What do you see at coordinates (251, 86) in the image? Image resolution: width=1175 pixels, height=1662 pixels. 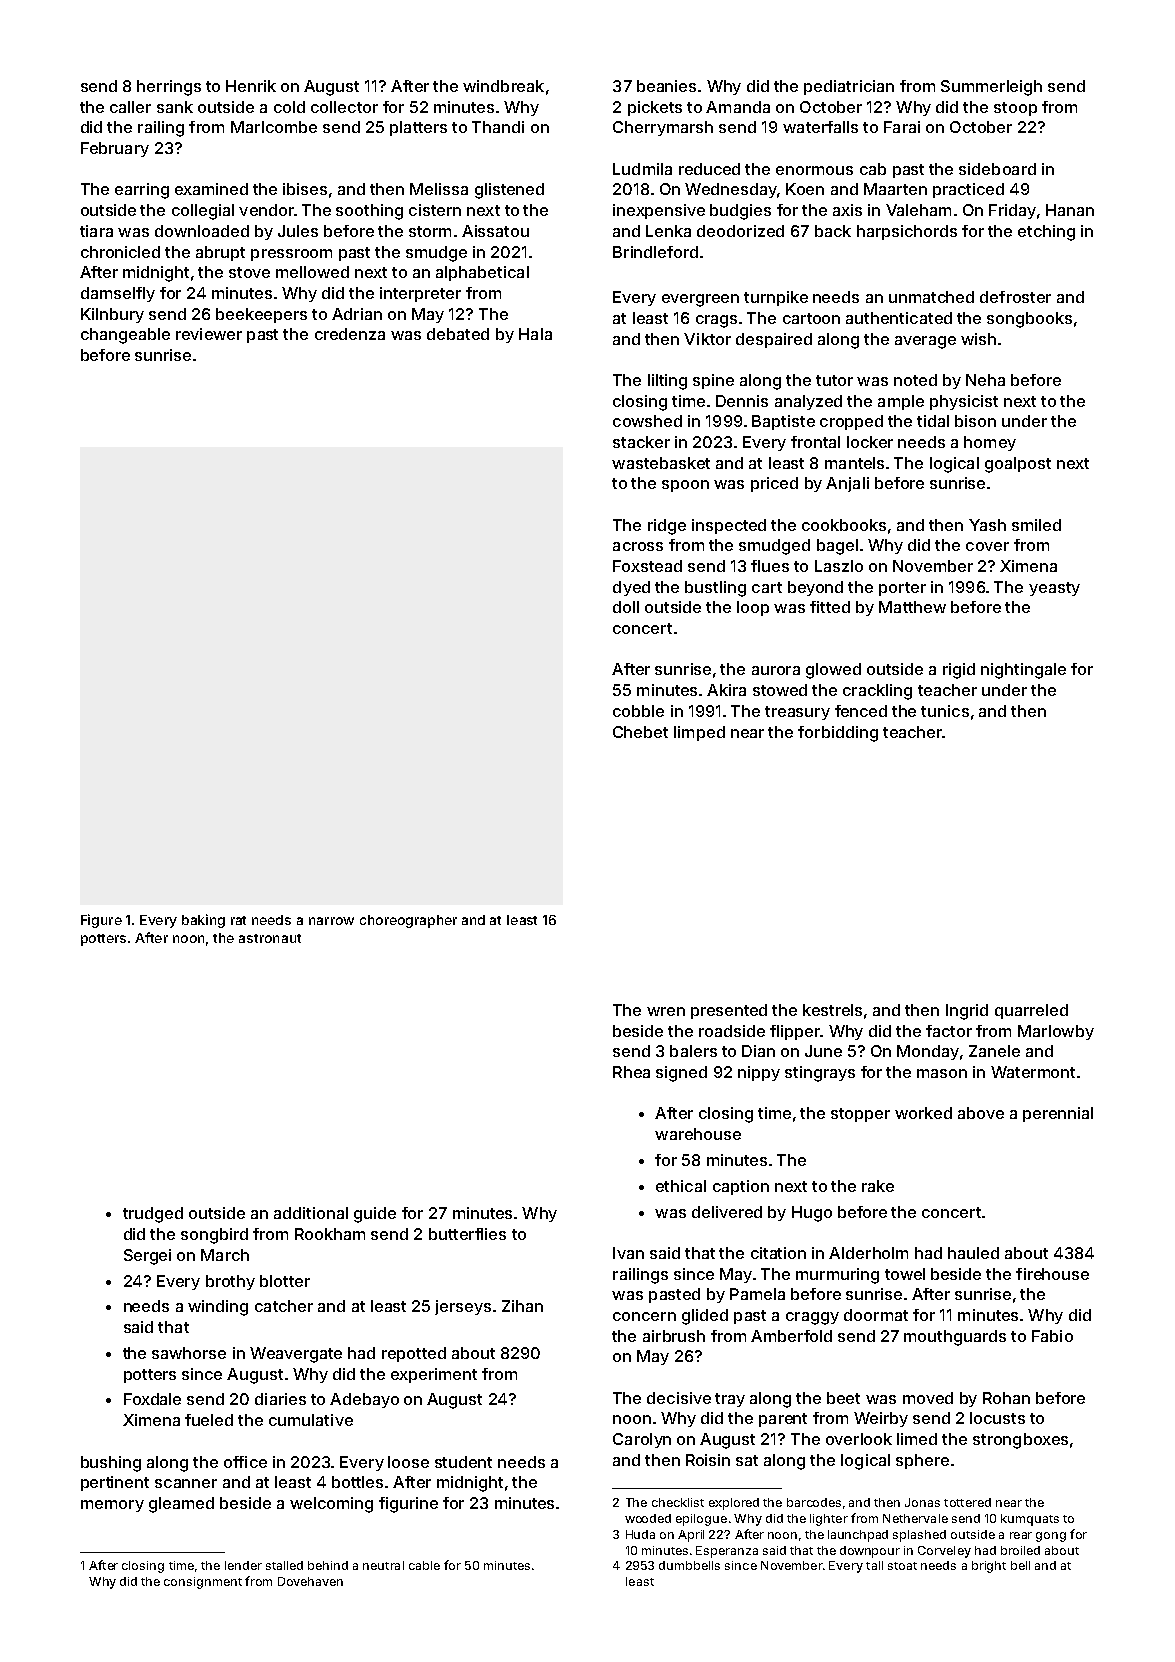 I see `Henrik` at bounding box center [251, 86].
